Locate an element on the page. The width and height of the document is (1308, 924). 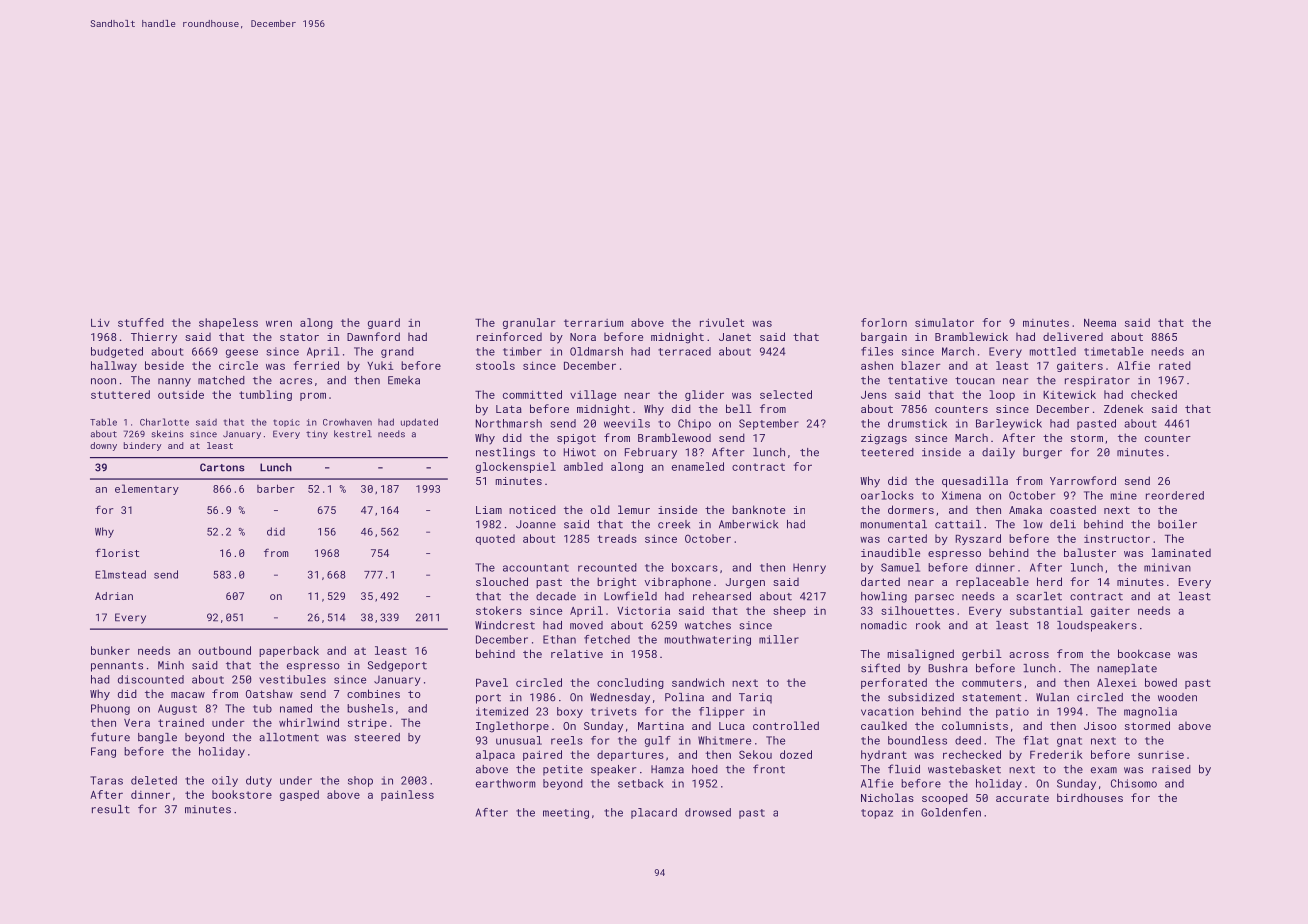
tiny is located at coordinates (317, 434).
